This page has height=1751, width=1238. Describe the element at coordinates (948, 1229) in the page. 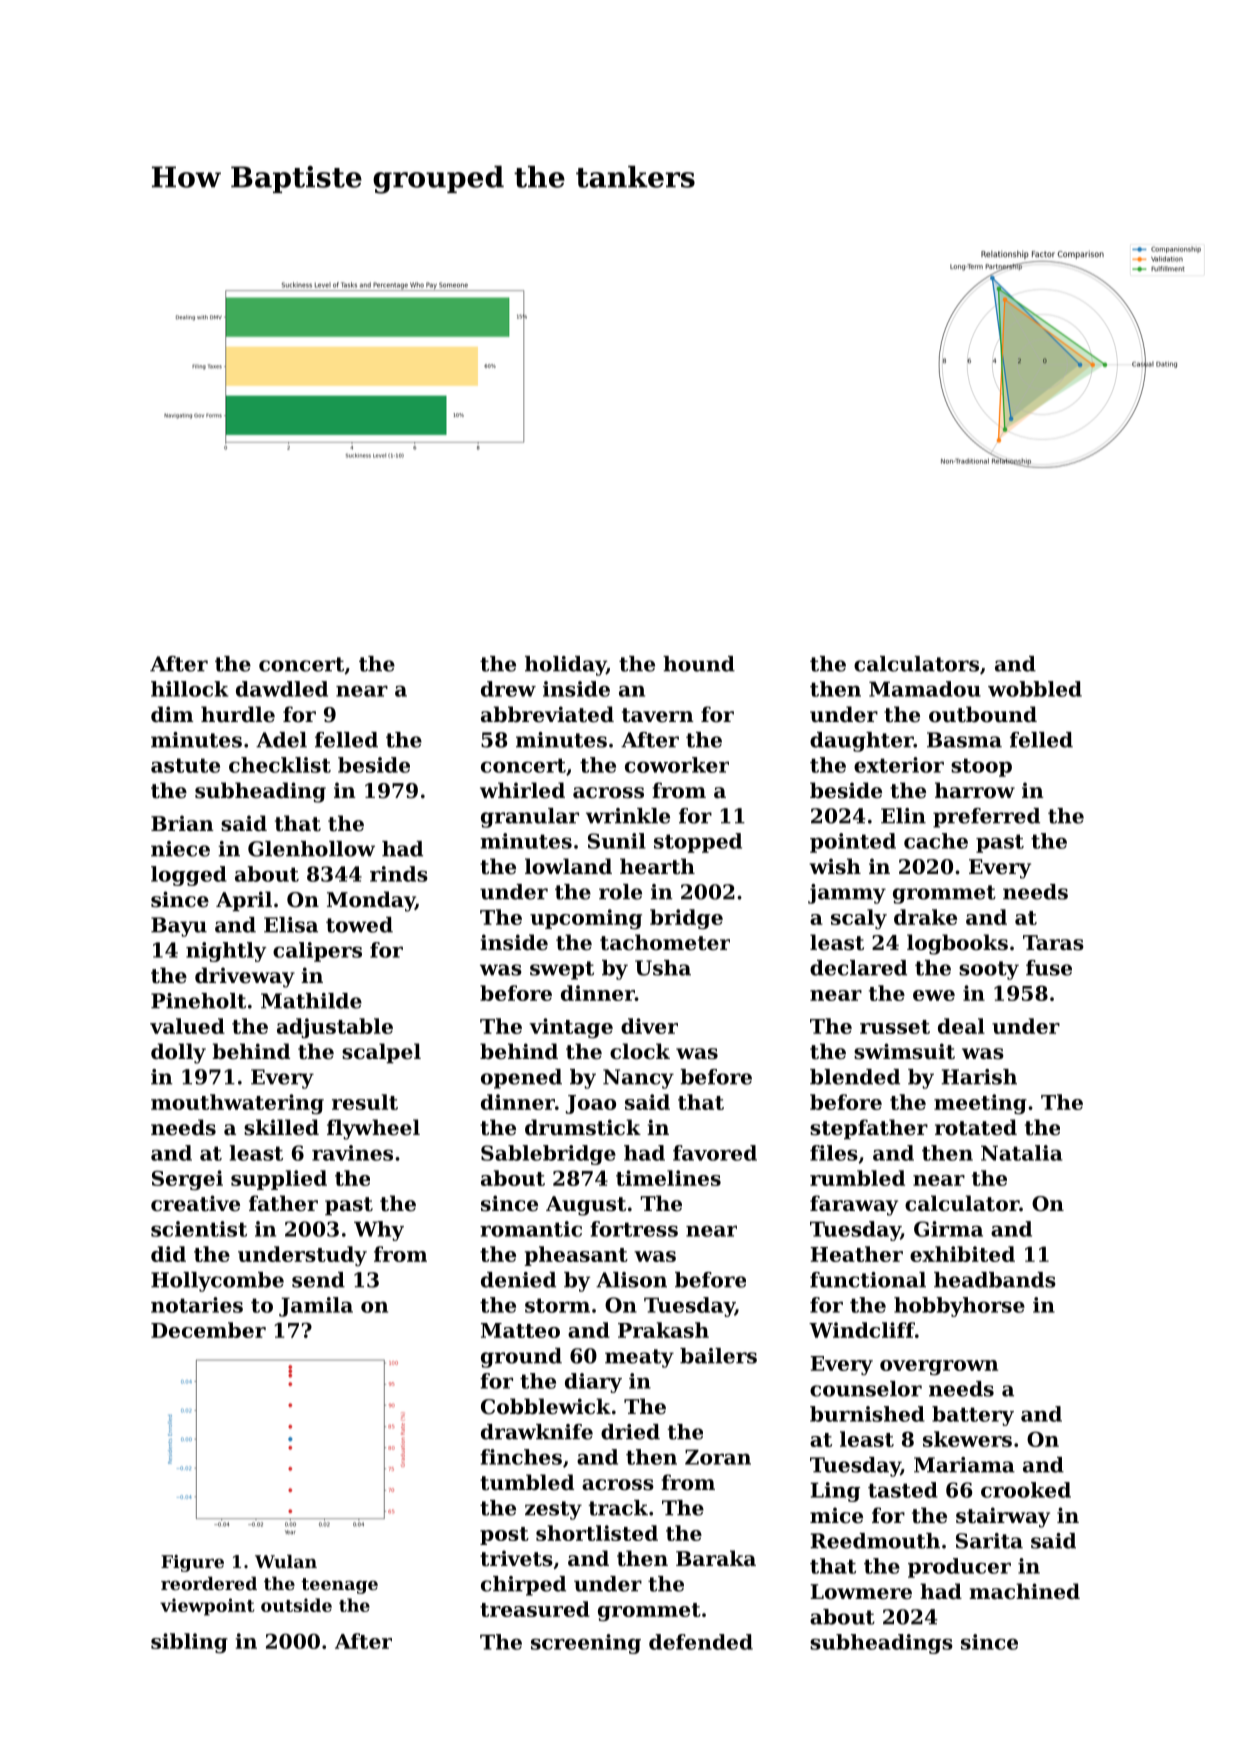

I see `Girma` at that location.
